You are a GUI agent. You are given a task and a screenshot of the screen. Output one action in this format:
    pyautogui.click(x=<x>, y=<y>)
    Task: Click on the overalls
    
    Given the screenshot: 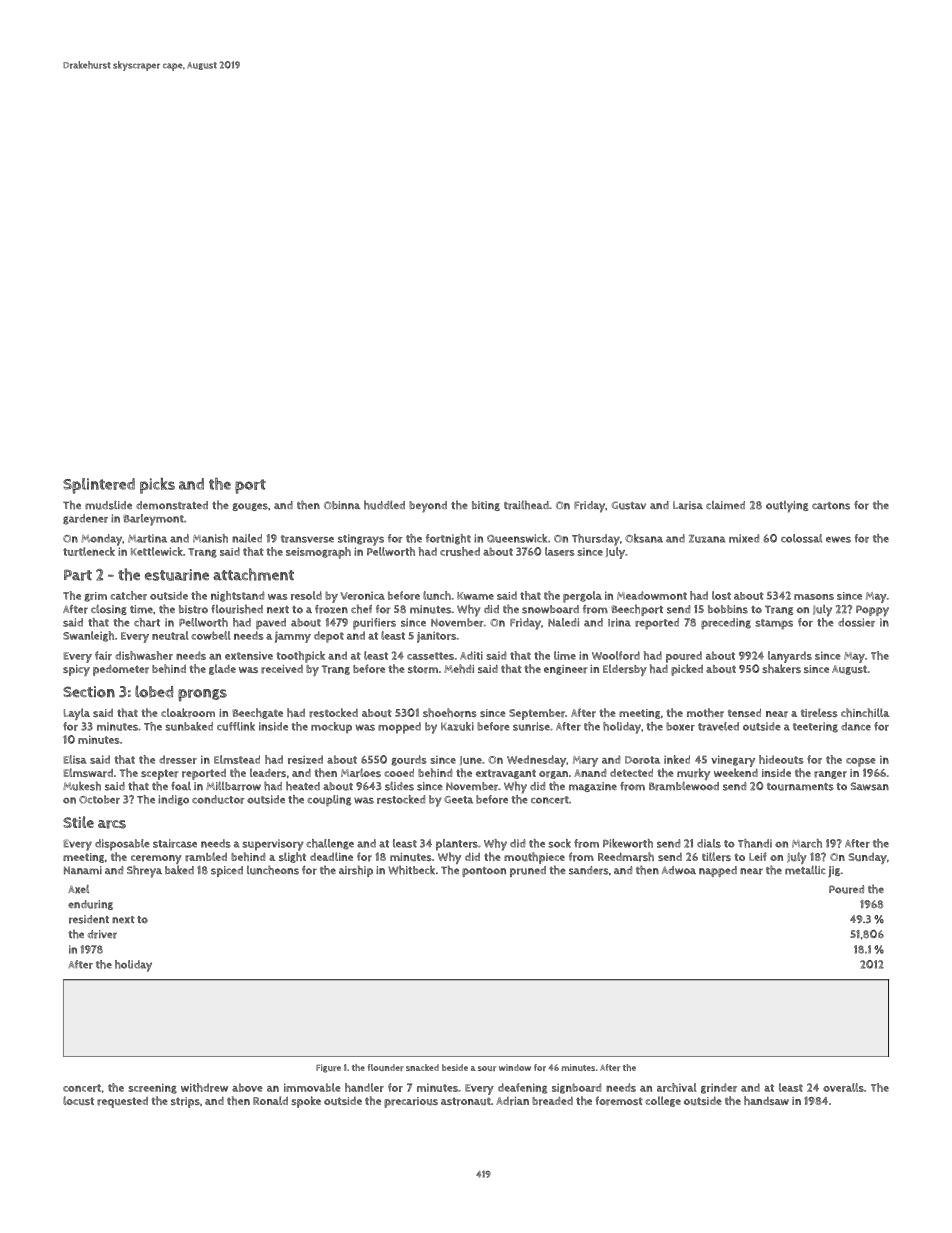 What is the action you would take?
    pyautogui.click(x=843, y=1087)
